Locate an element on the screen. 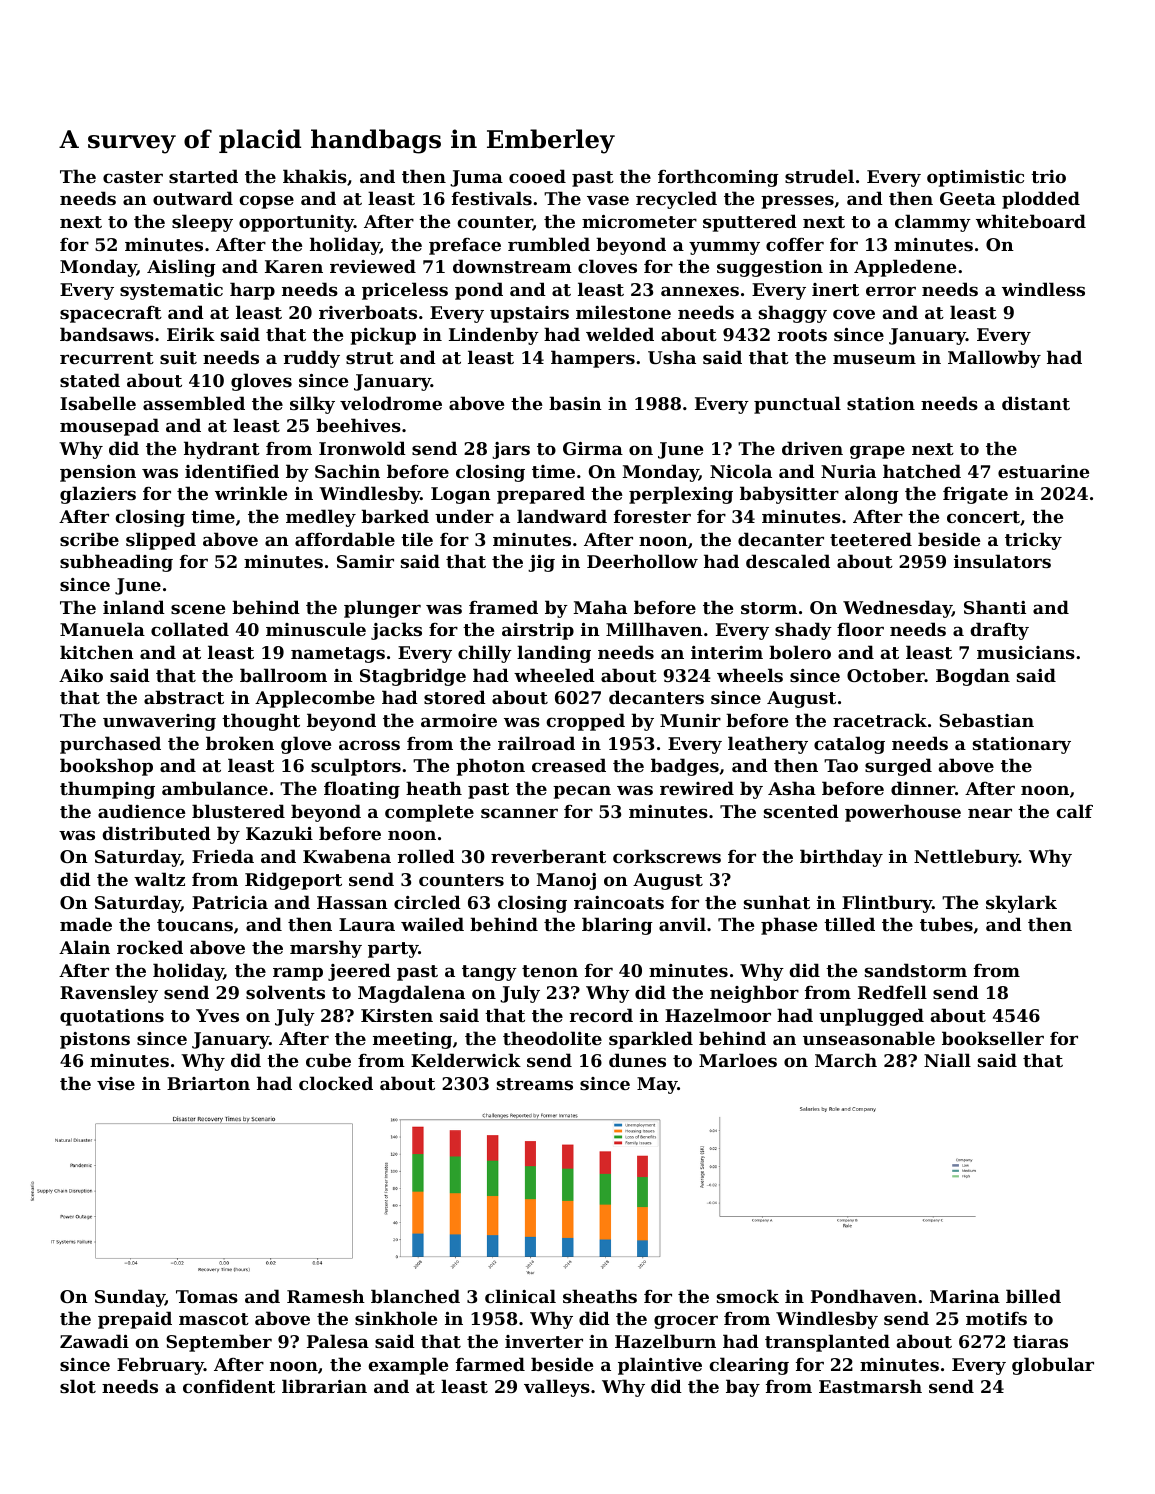  Tomas is located at coordinates (207, 1296).
